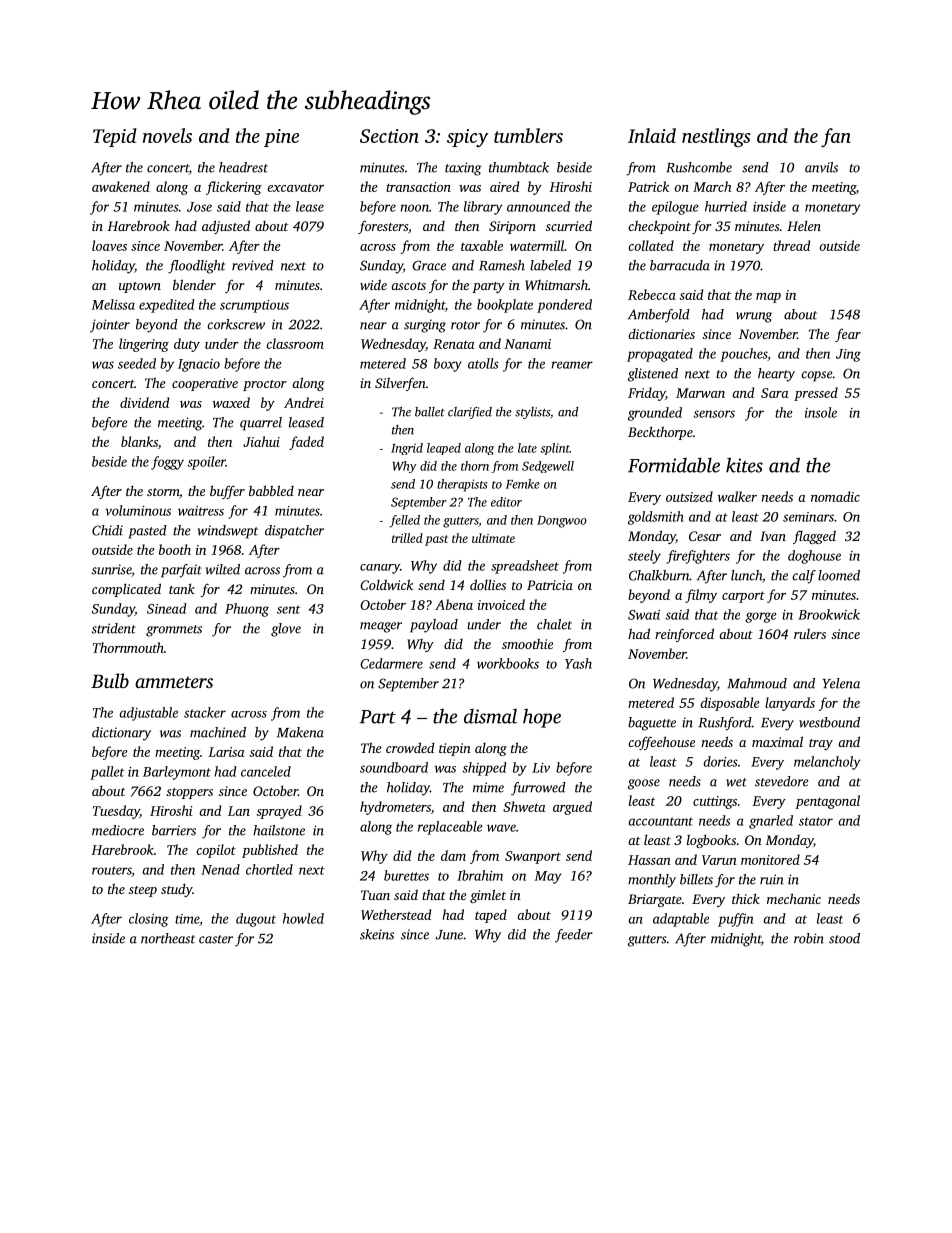 The height and width of the document is (1233, 952). Describe the element at coordinates (189, 793) in the document. I see `stoppers` at that location.
